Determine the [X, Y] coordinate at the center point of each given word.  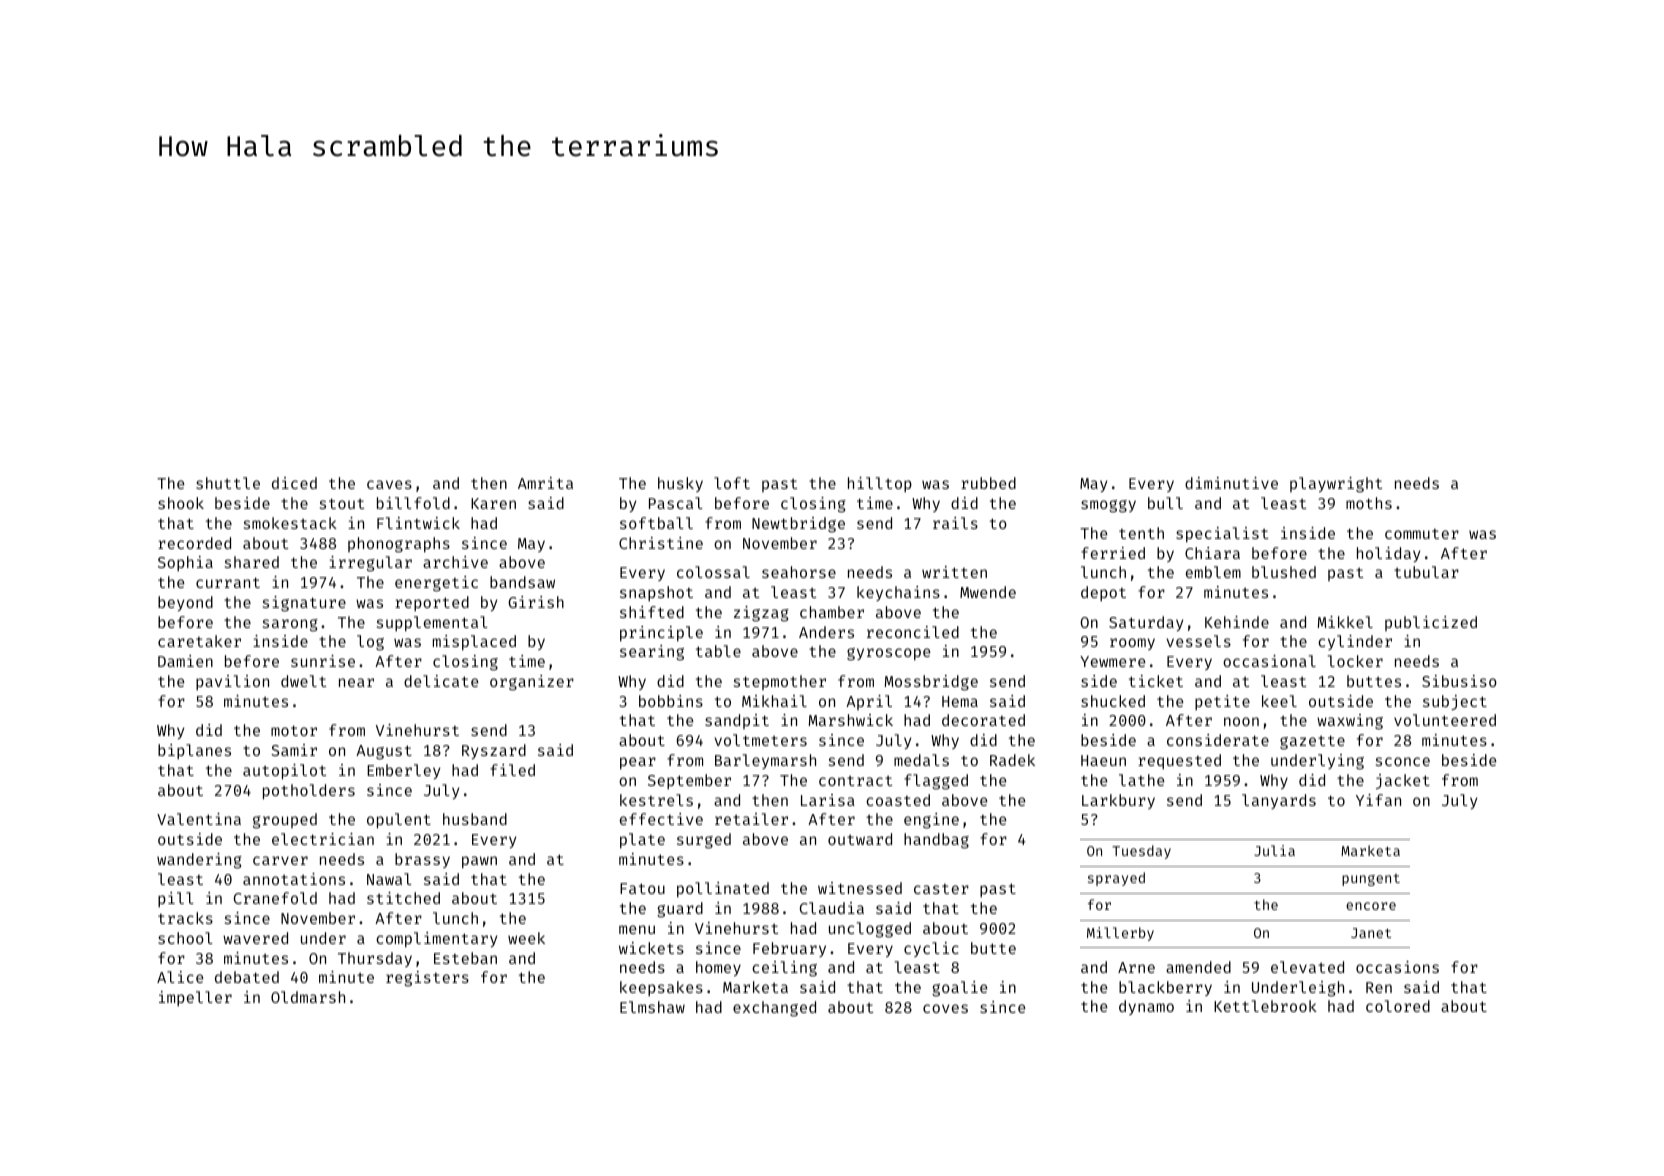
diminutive [1231, 483]
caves [389, 484]
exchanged [774, 1009]
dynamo [1146, 1007]
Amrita [545, 483]
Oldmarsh [308, 997]
